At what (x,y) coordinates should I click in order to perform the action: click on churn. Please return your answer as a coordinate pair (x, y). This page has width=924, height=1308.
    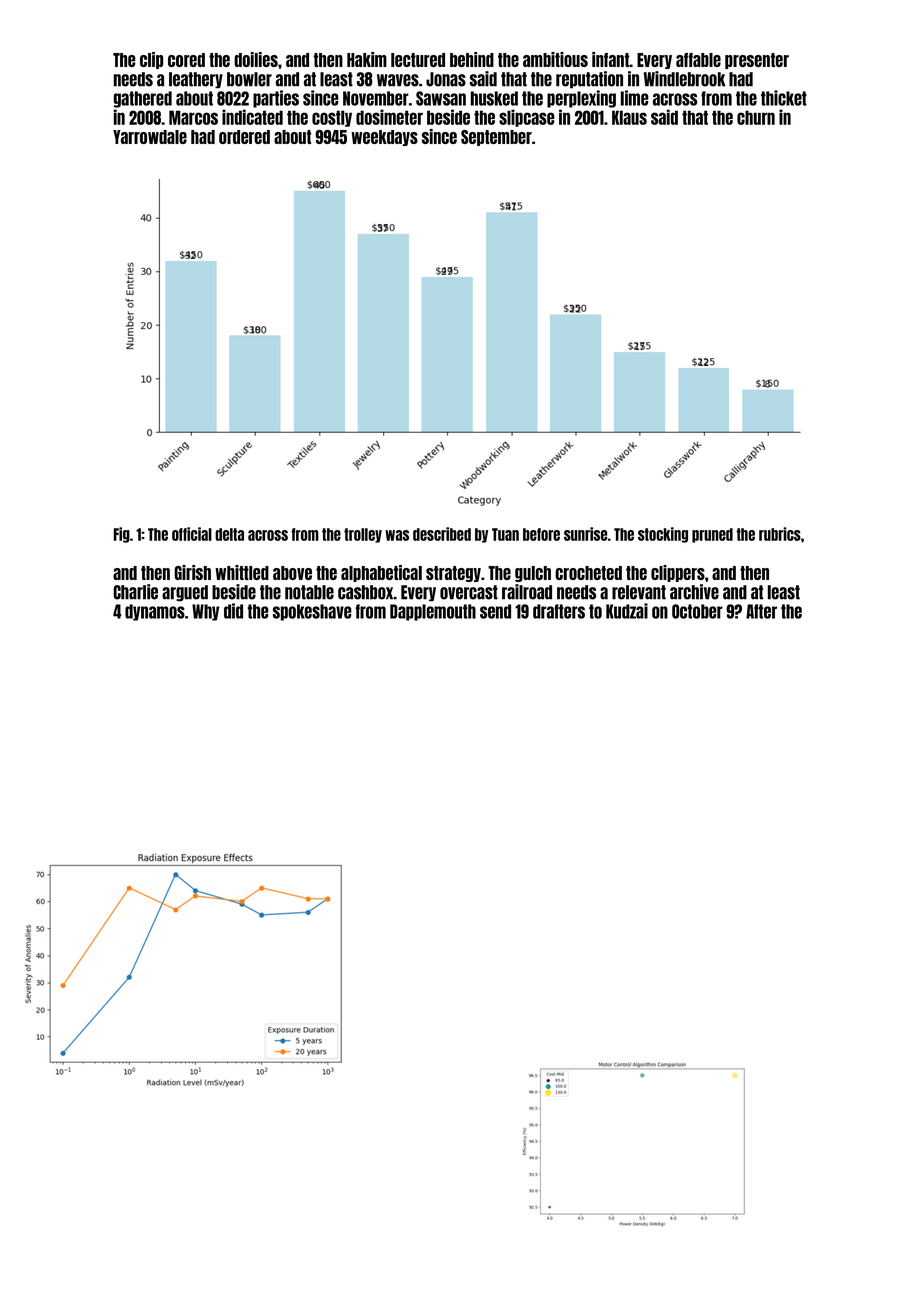
    Looking at the image, I should click on (756, 117).
